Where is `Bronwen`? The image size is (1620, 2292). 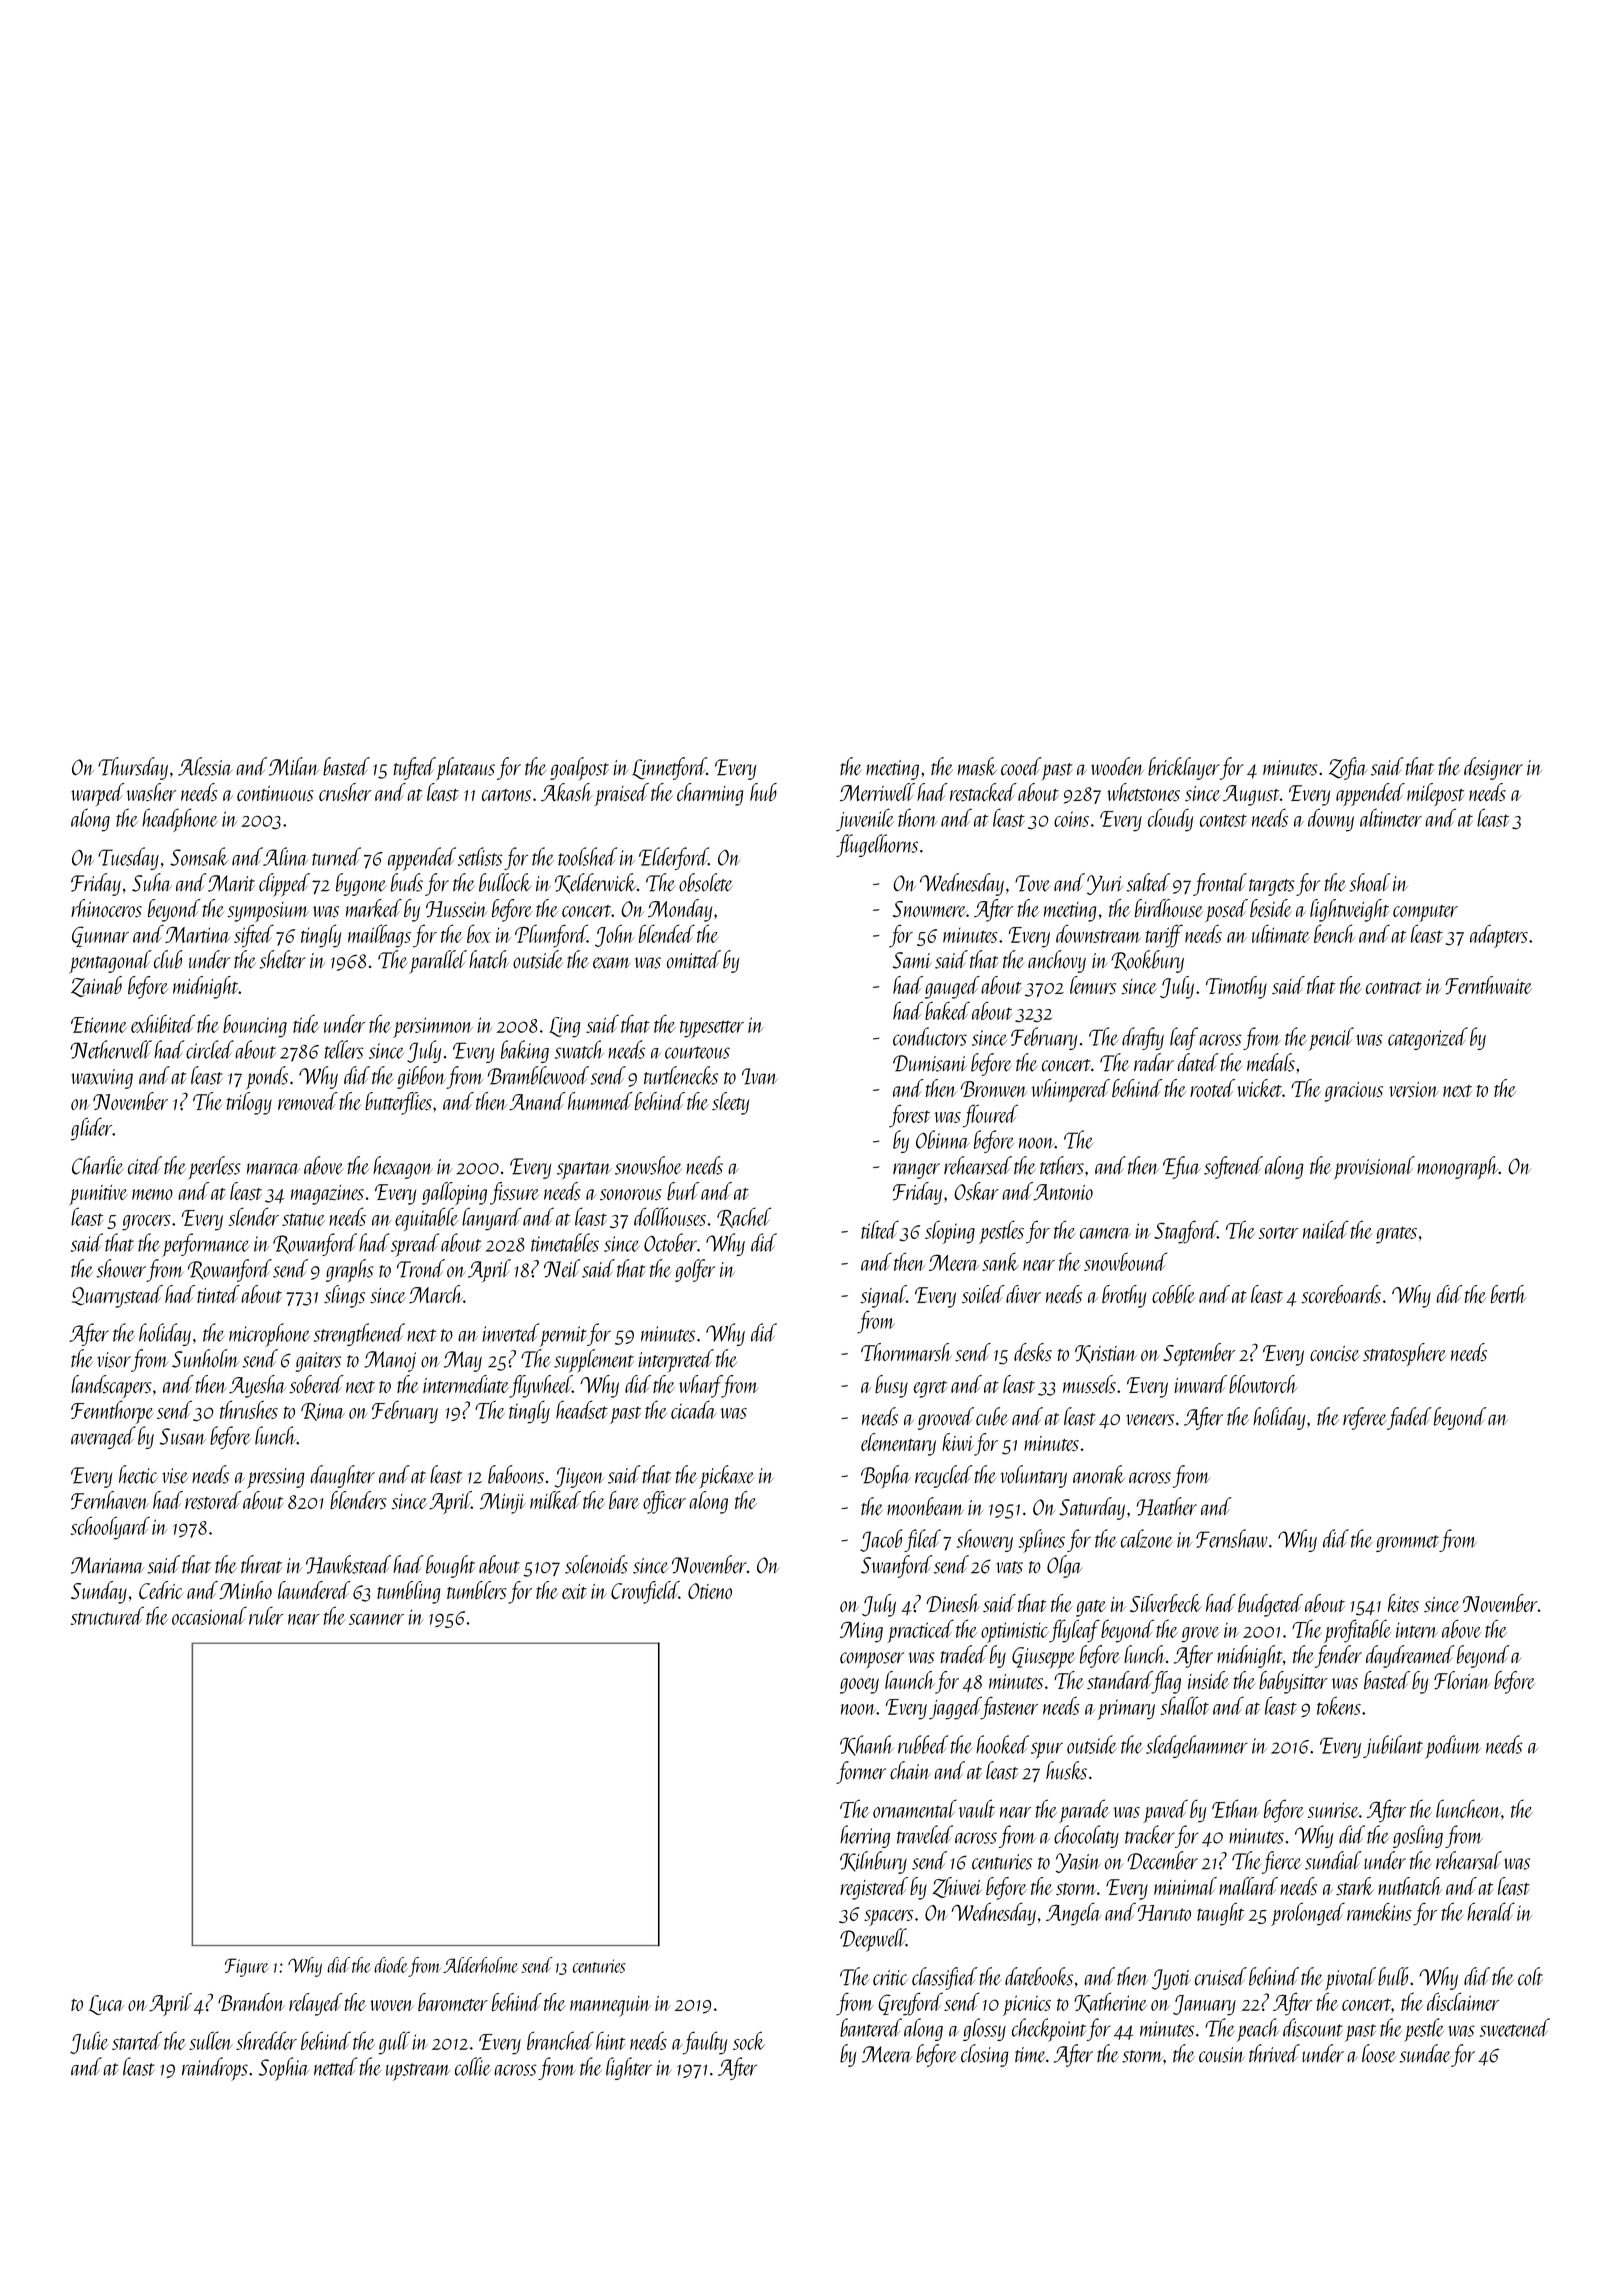 Bronwen is located at coordinates (994, 1089).
